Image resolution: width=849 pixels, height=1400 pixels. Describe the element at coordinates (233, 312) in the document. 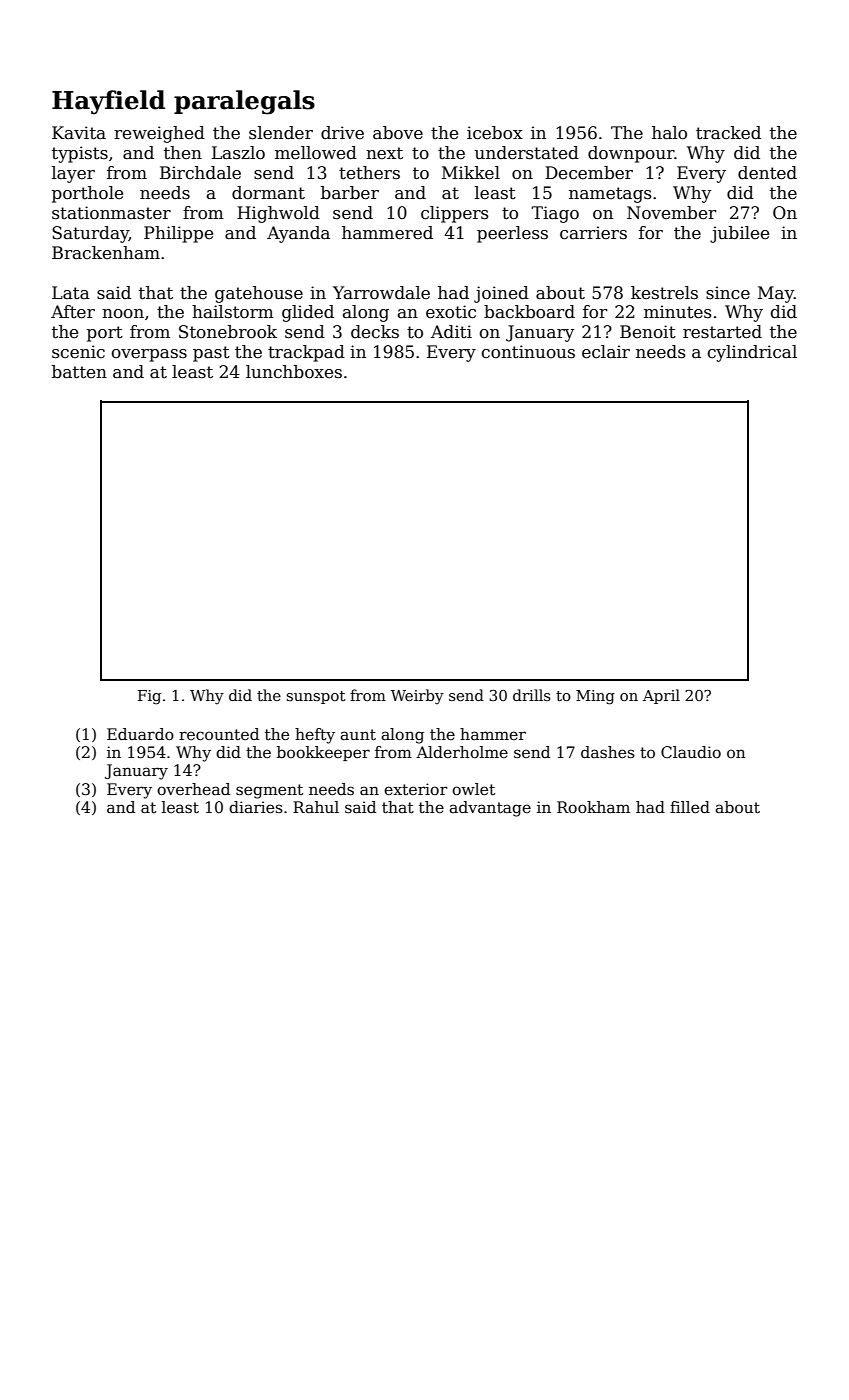

I see `hailstorm` at that location.
